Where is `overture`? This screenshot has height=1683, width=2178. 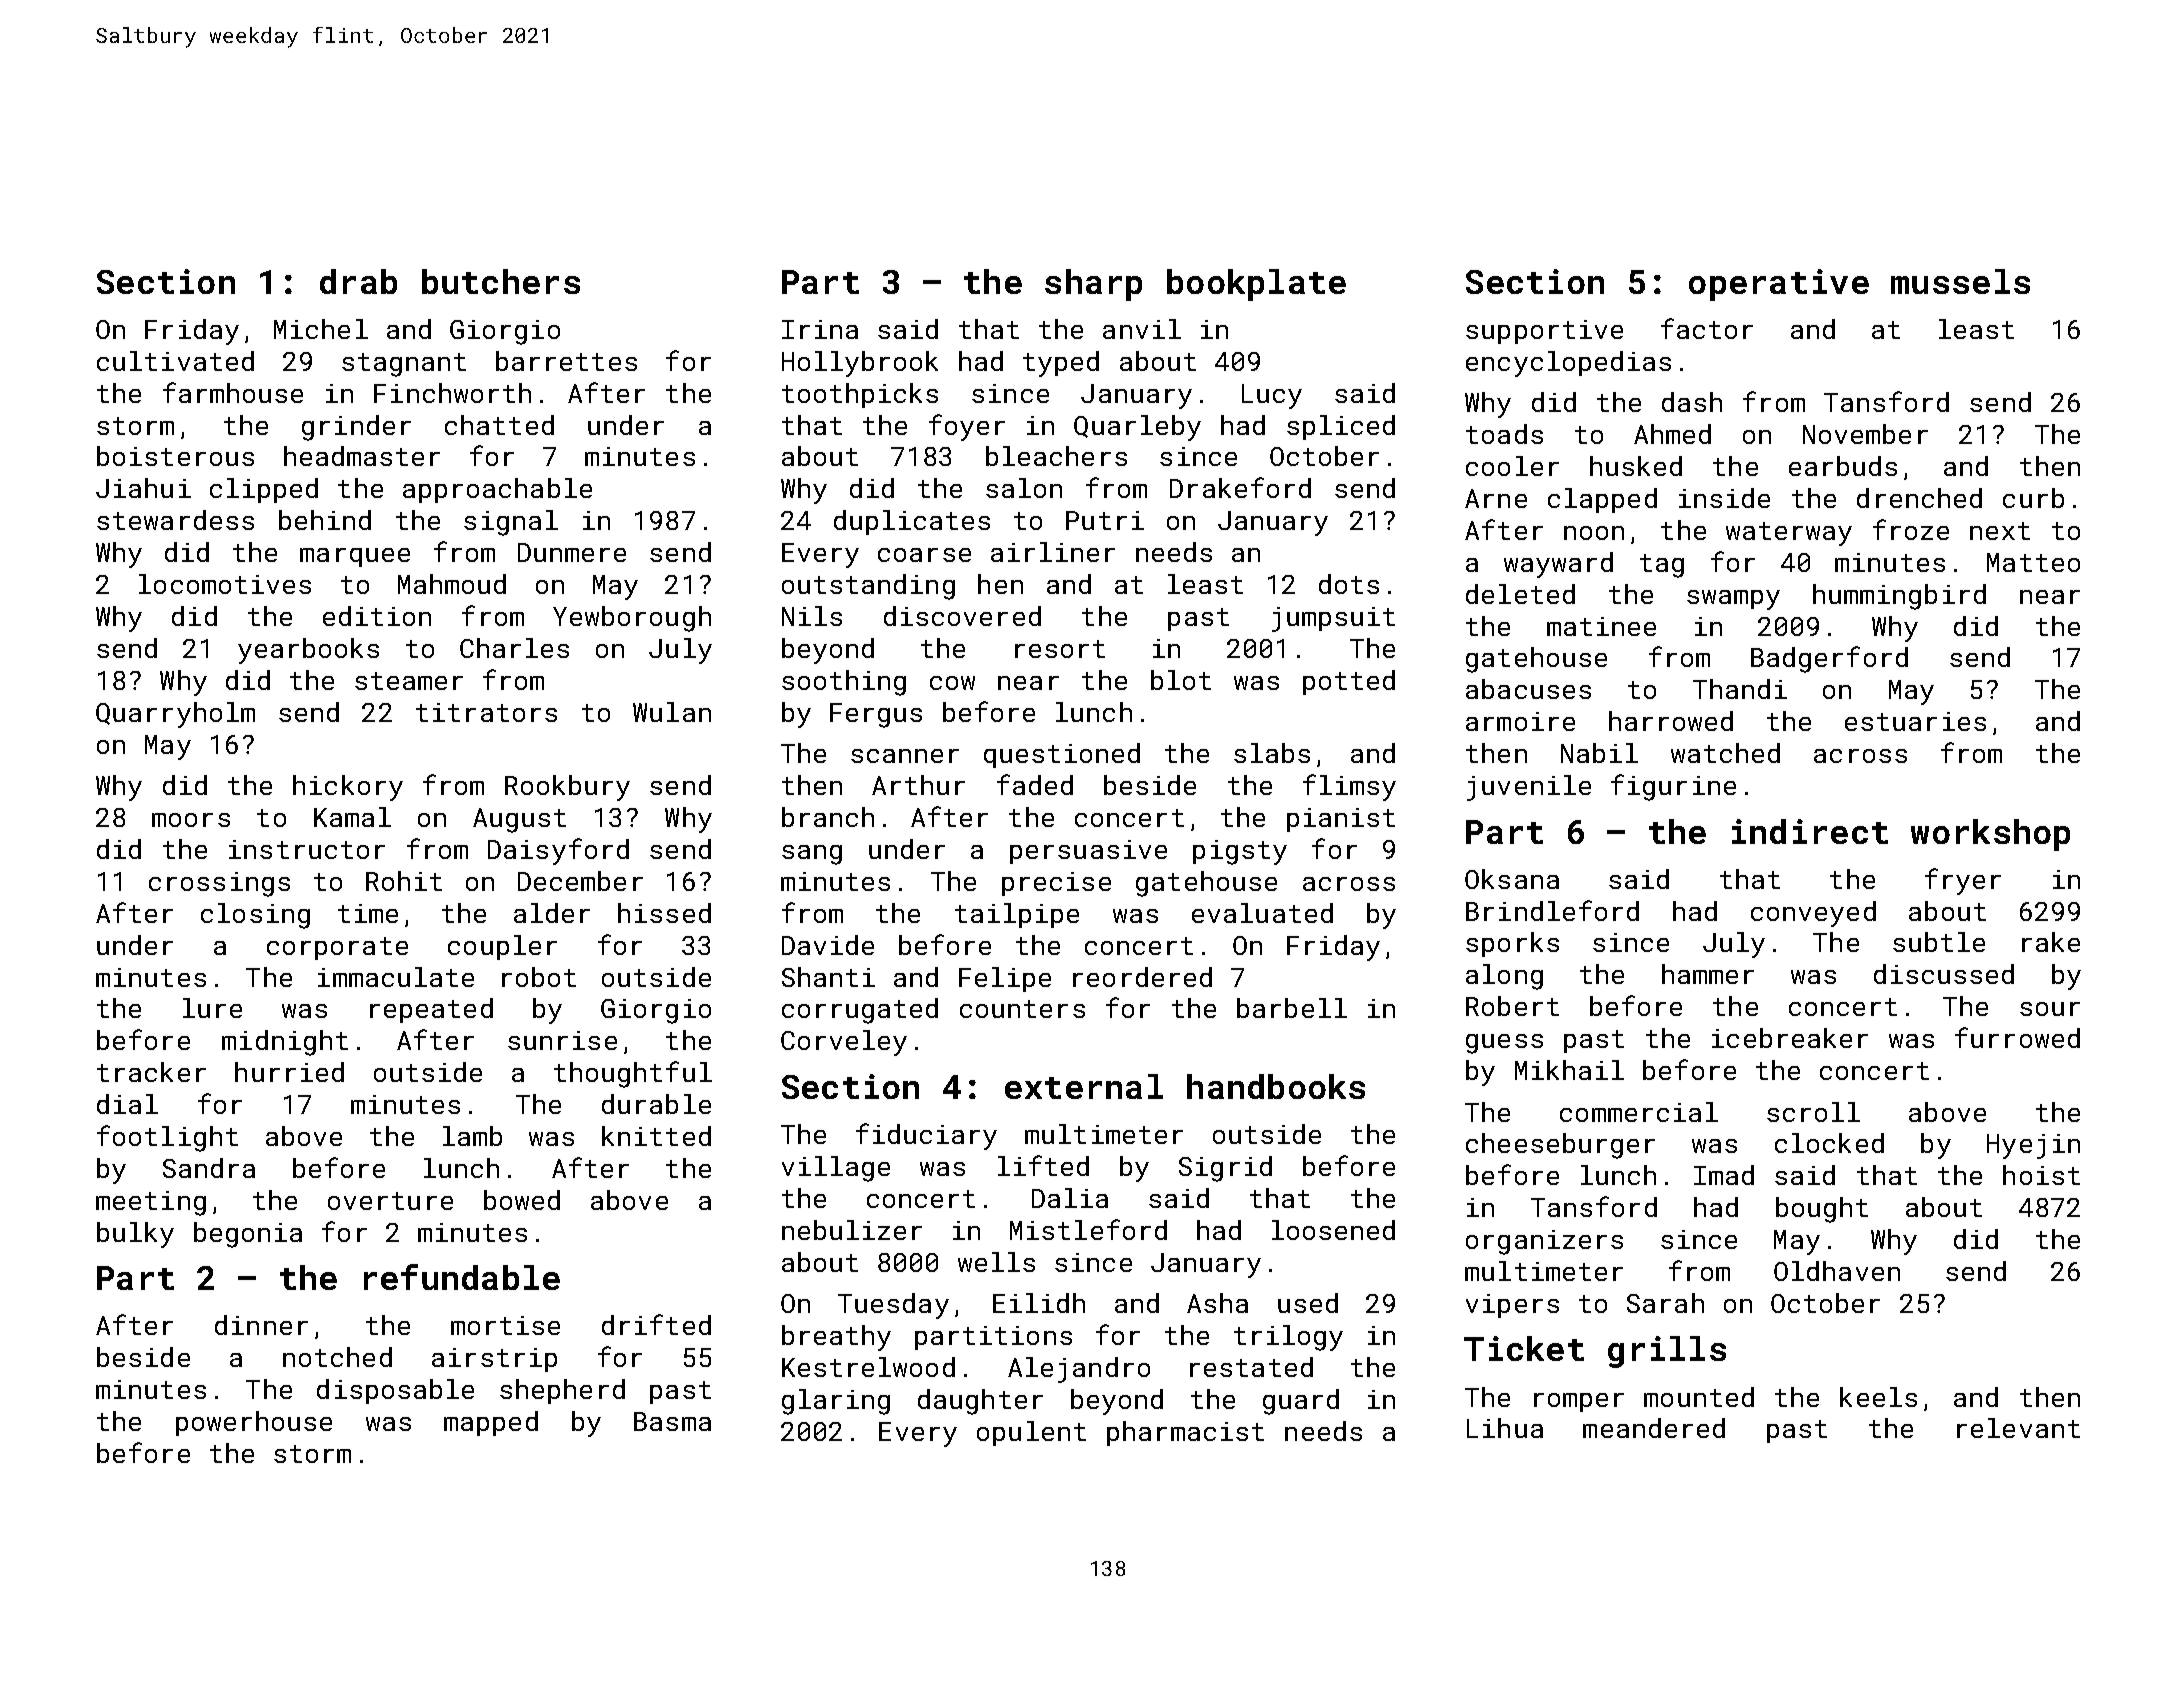 overture is located at coordinates (390, 1201).
